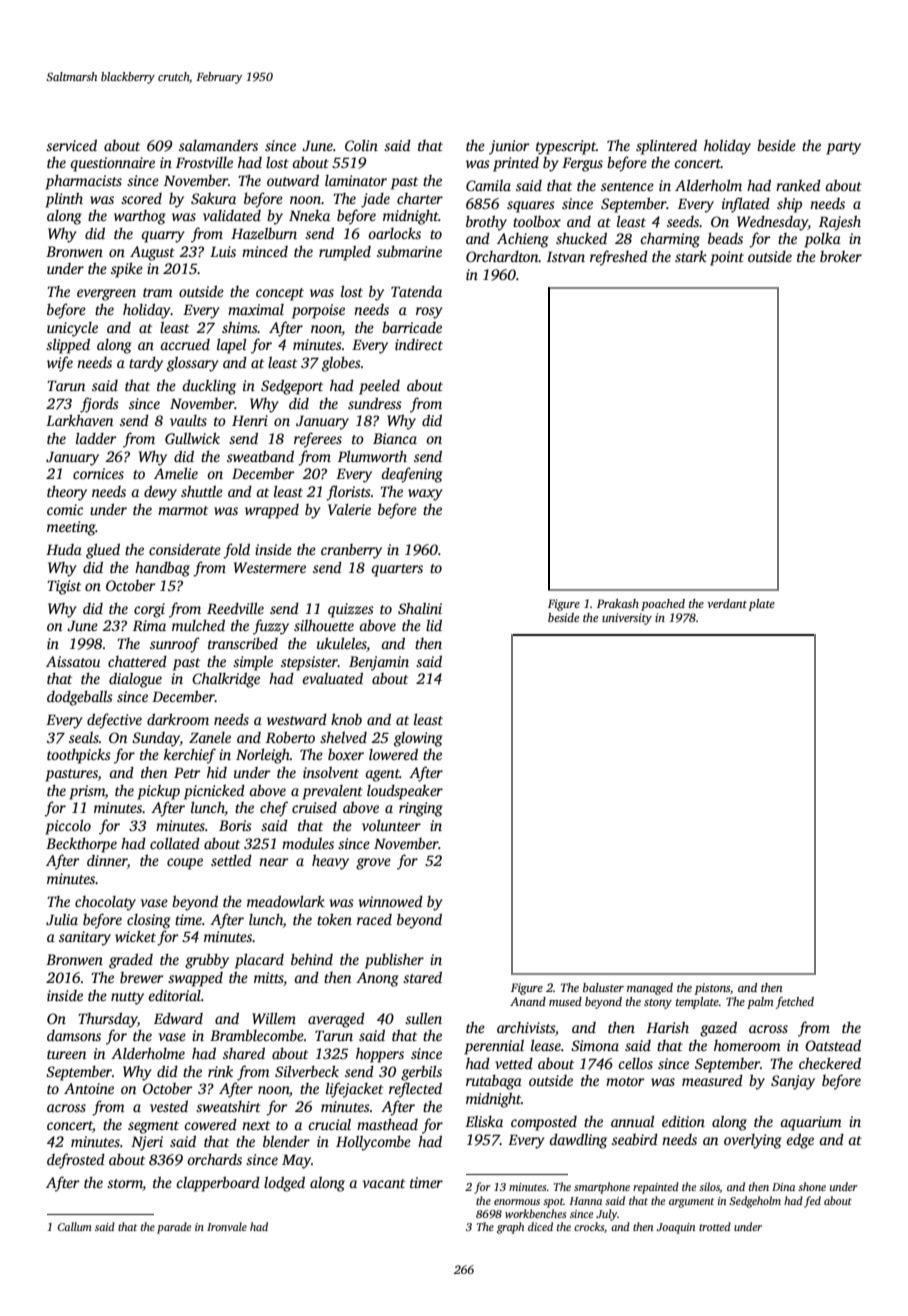  I want to click on Tigist, so click(64, 587).
